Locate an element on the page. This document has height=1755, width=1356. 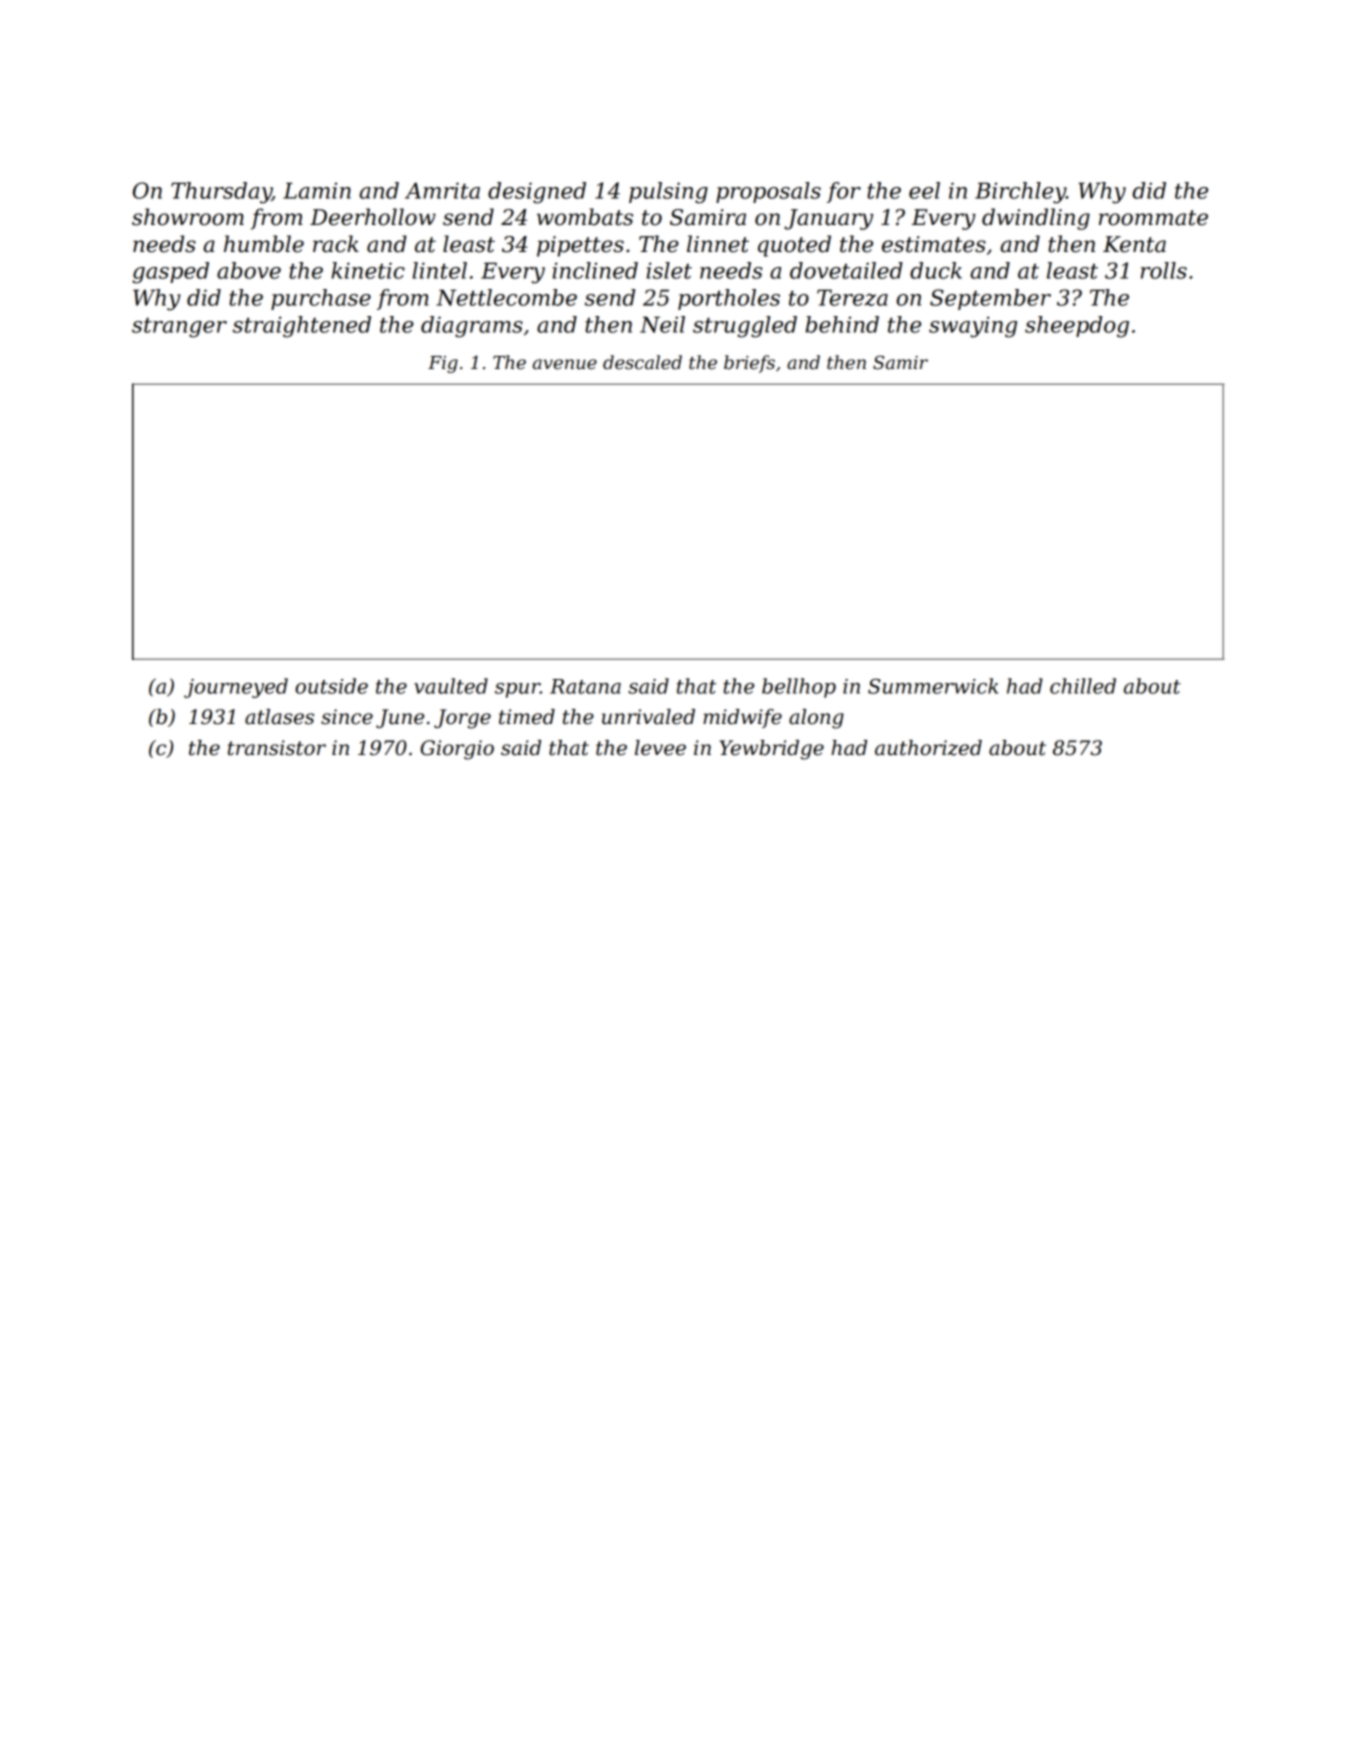
pulsing is located at coordinates (668, 193).
